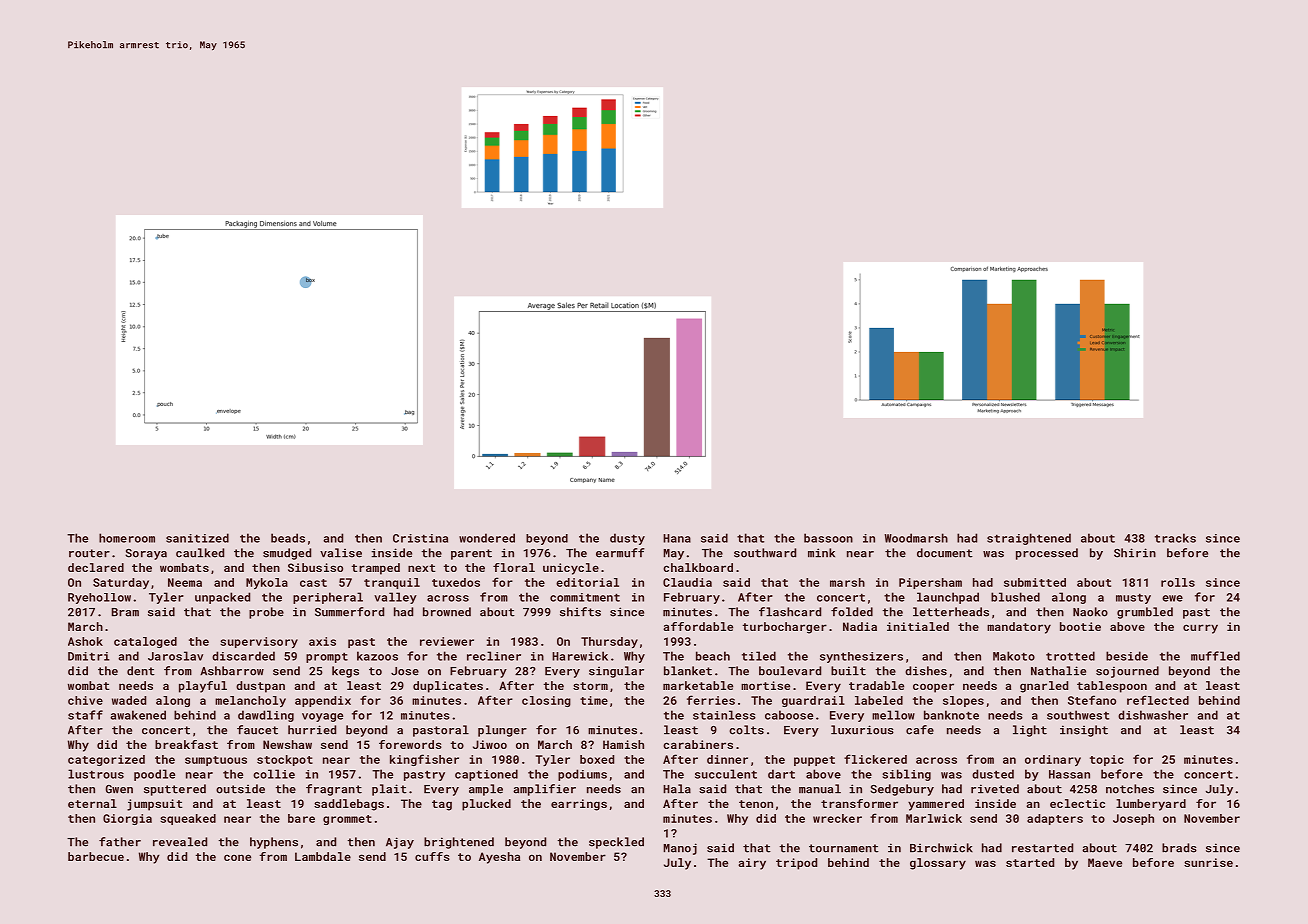 Image resolution: width=1308 pixels, height=924 pixels. Describe the element at coordinates (85, 715) in the screenshot. I see `staff` at that location.
